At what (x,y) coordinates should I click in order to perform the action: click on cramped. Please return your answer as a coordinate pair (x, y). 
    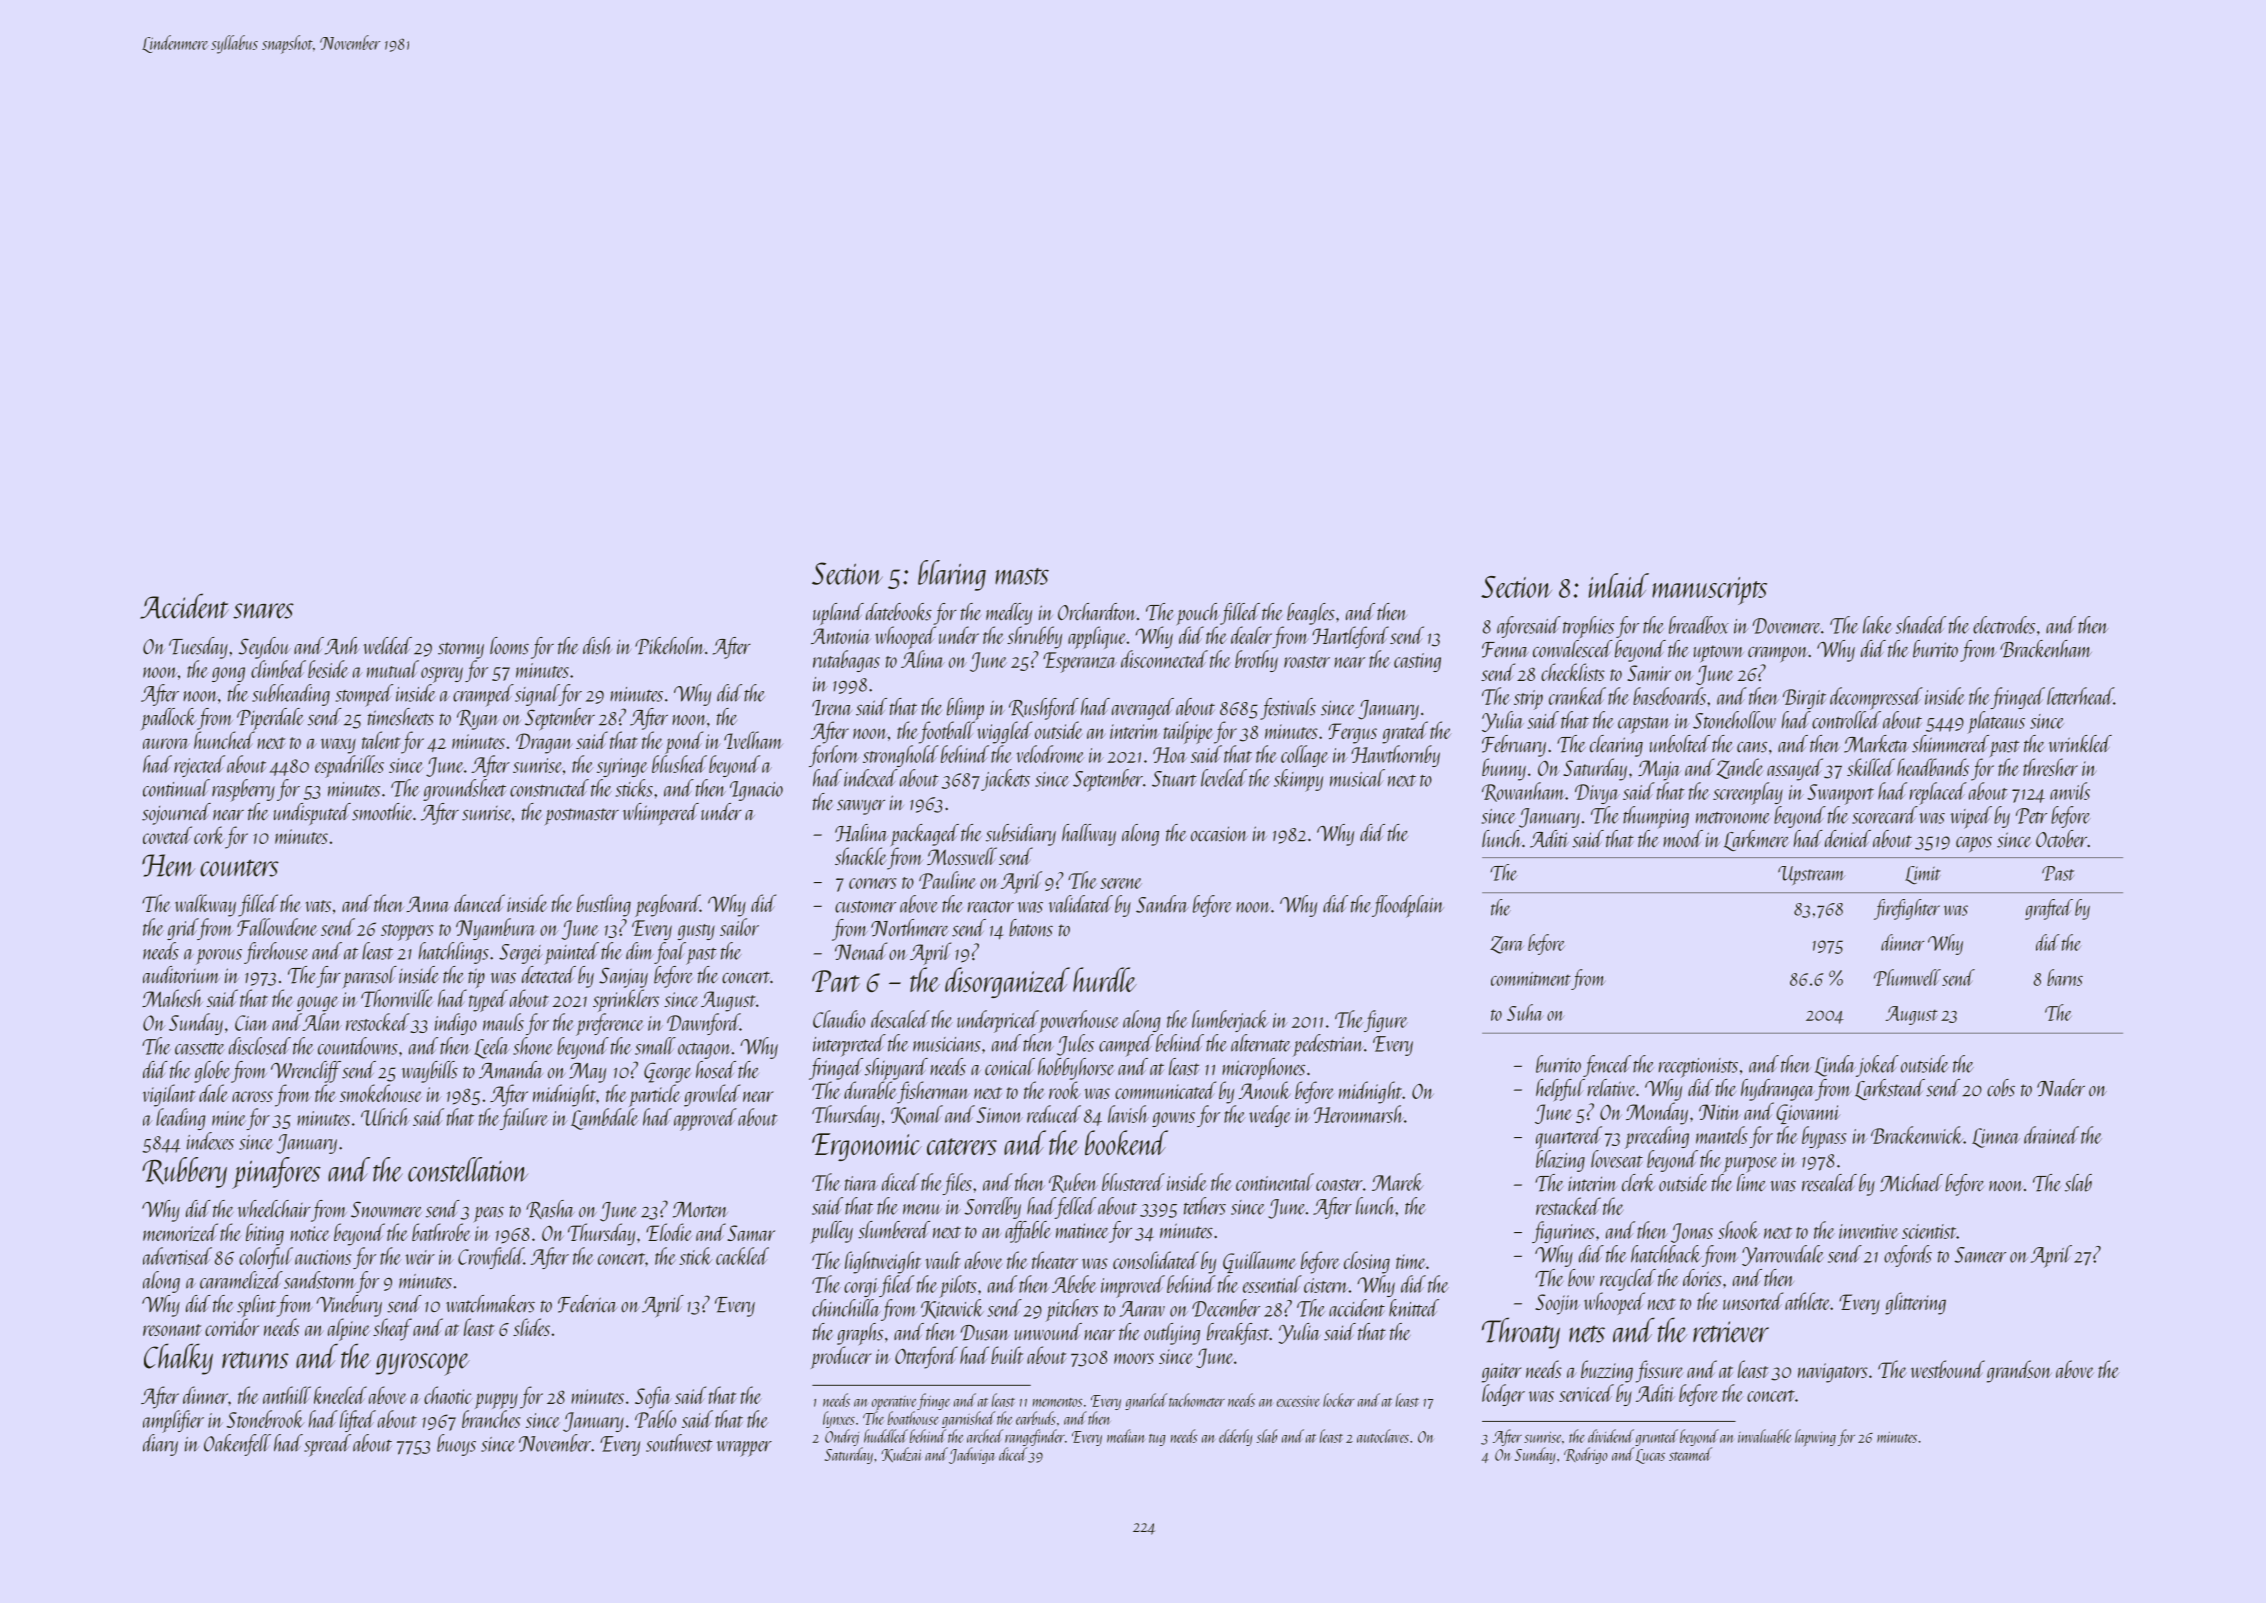
    Looking at the image, I should click on (483, 695).
